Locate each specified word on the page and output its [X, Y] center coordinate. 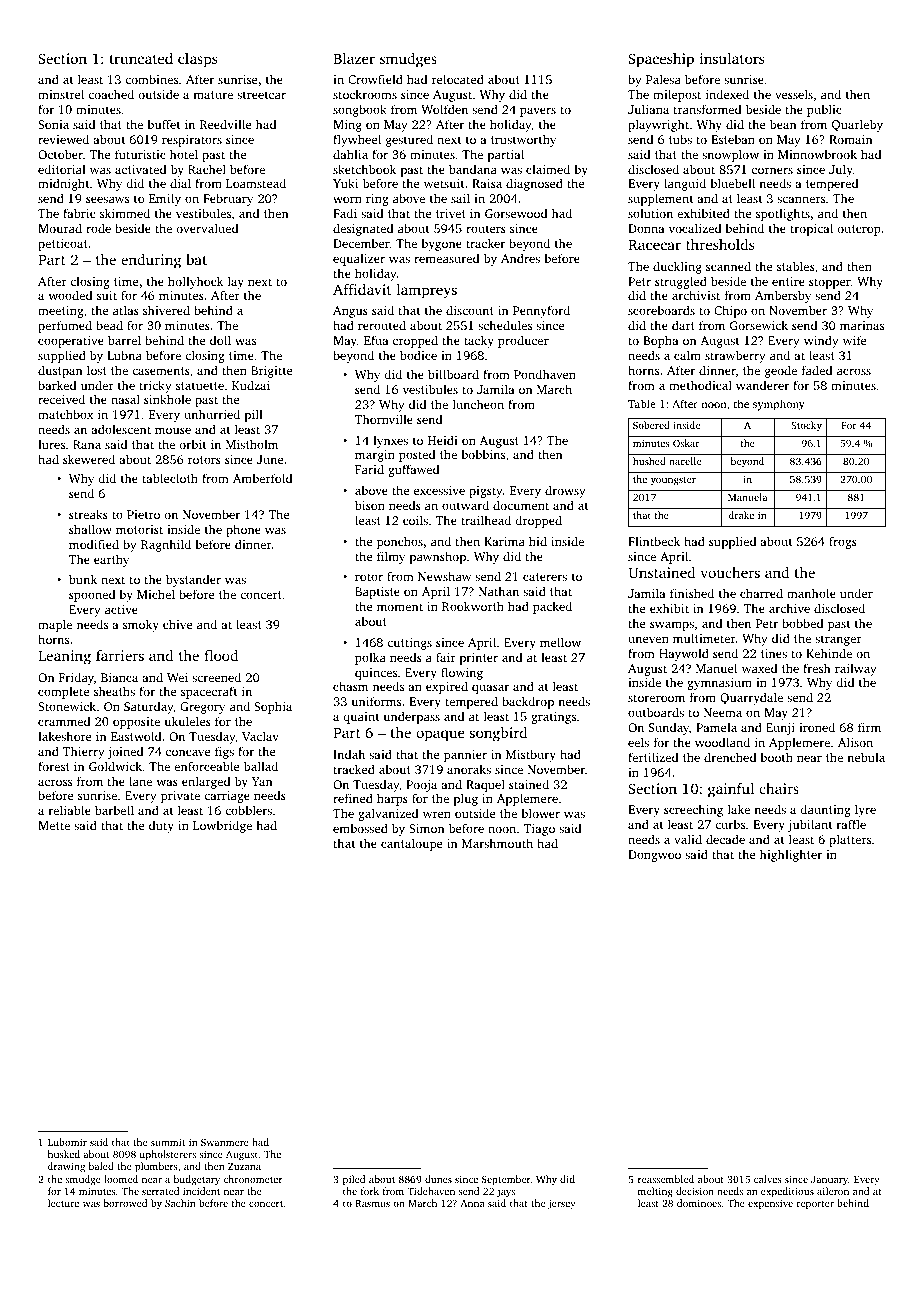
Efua [376, 340]
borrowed [125, 1203]
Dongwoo [654, 856]
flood [221, 655]
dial [180, 183]
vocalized [695, 228]
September [506, 1180]
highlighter [791, 855]
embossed [360, 828]
